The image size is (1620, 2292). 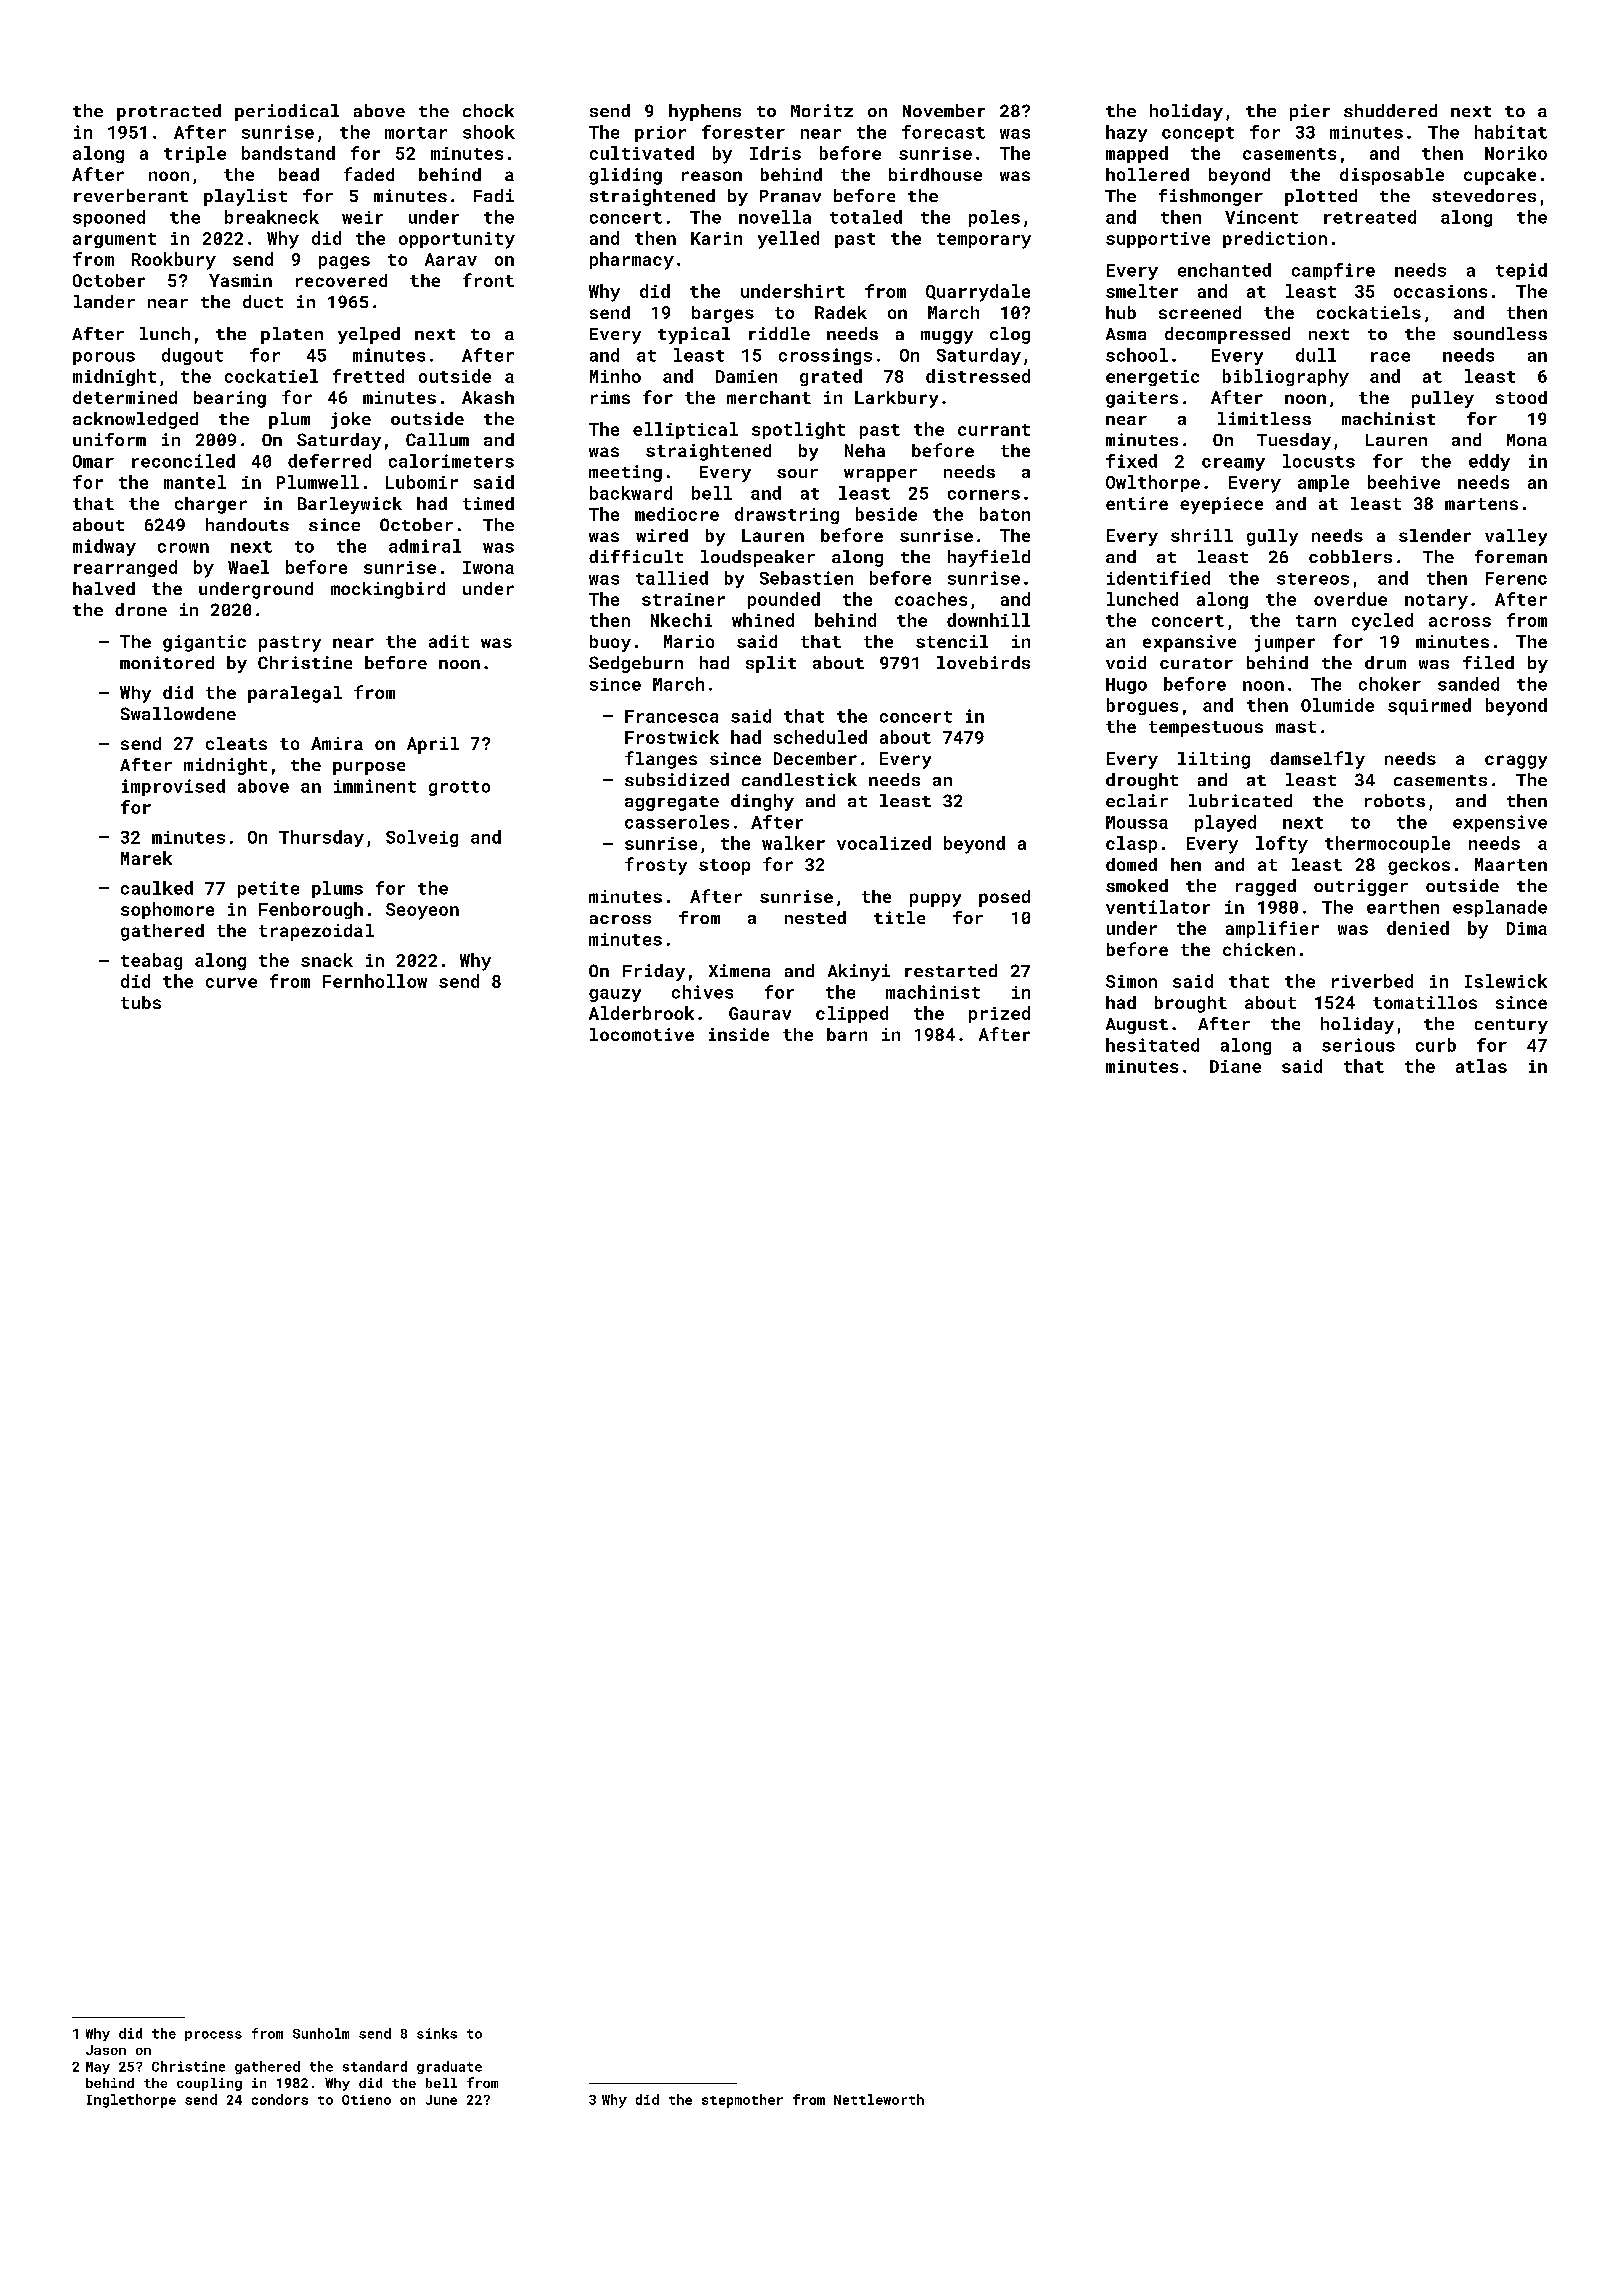 What do you see at coordinates (488, 110) in the screenshot?
I see `chock` at bounding box center [488, 110].
